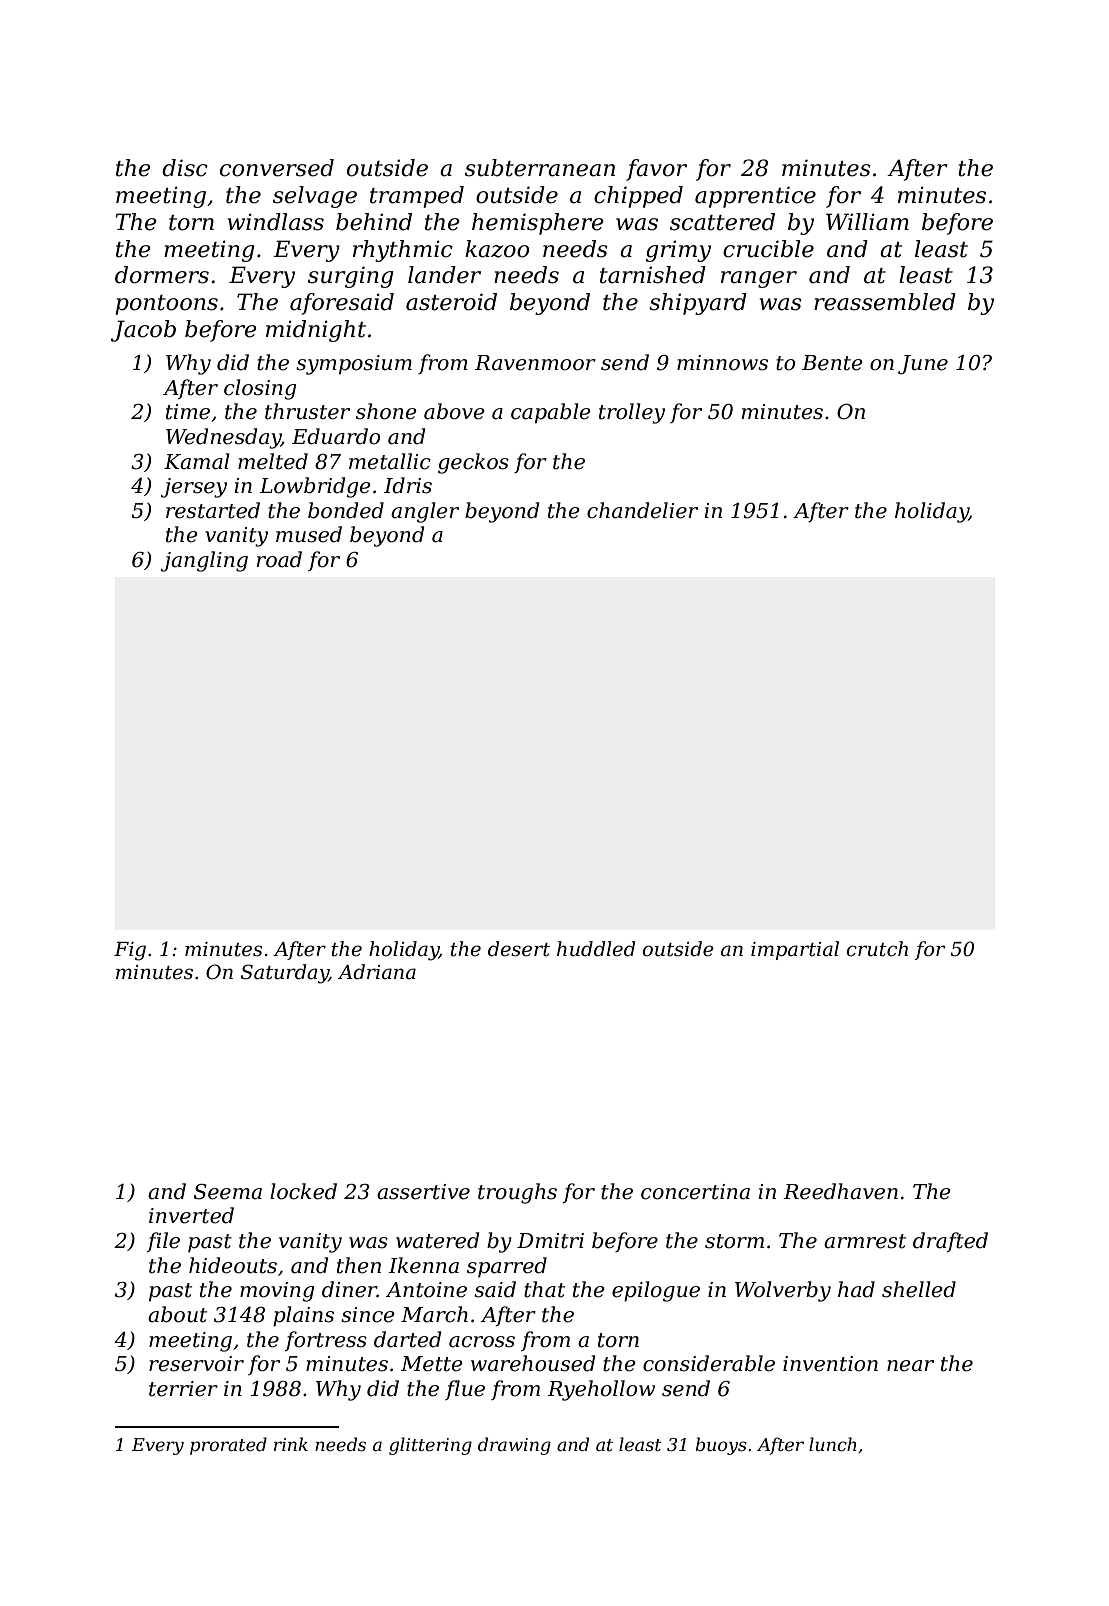  I want to click on Seema, so click(228, 1192).
